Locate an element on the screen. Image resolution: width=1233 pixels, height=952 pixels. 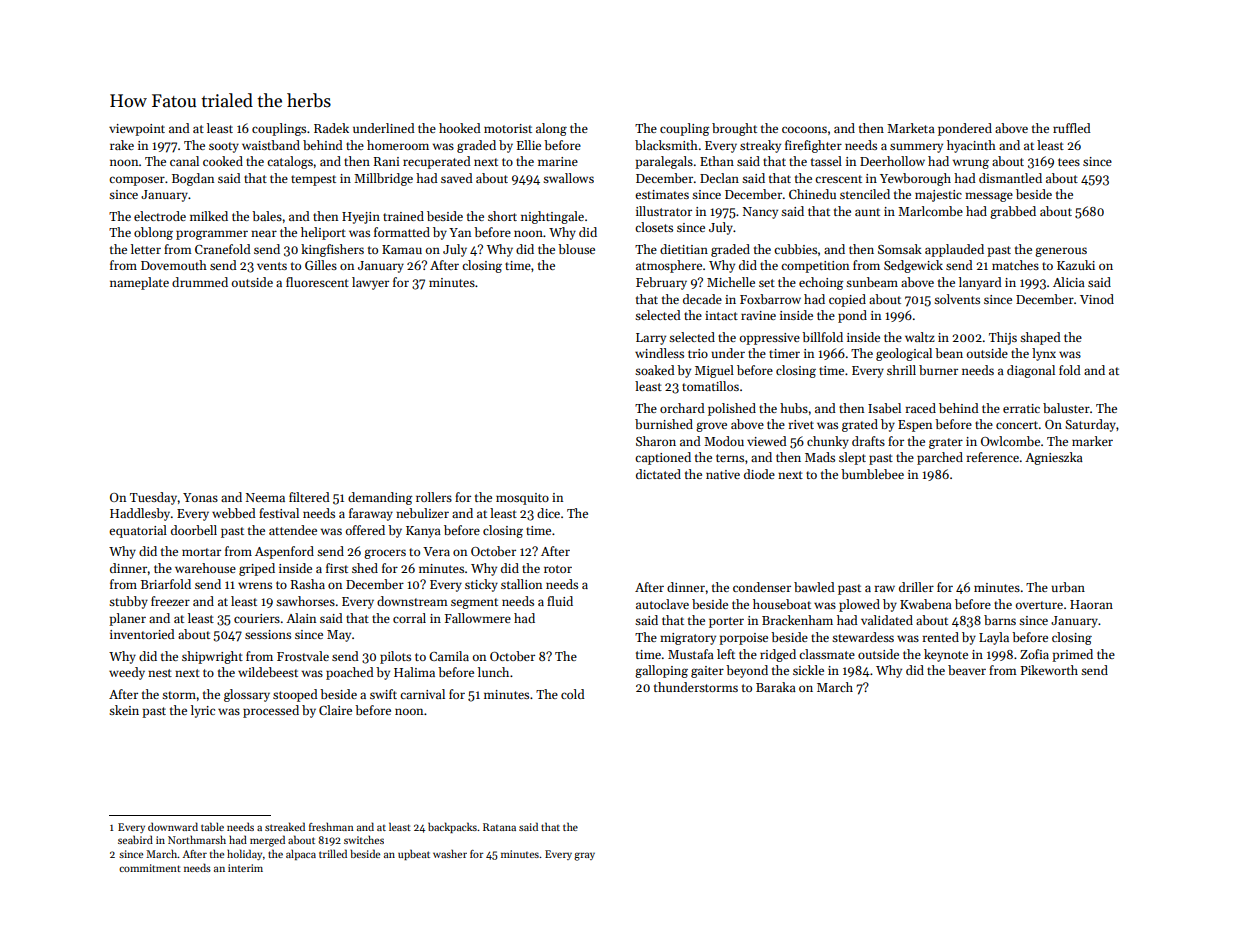
Pikeworth is located at coordinates (1049, 670).
